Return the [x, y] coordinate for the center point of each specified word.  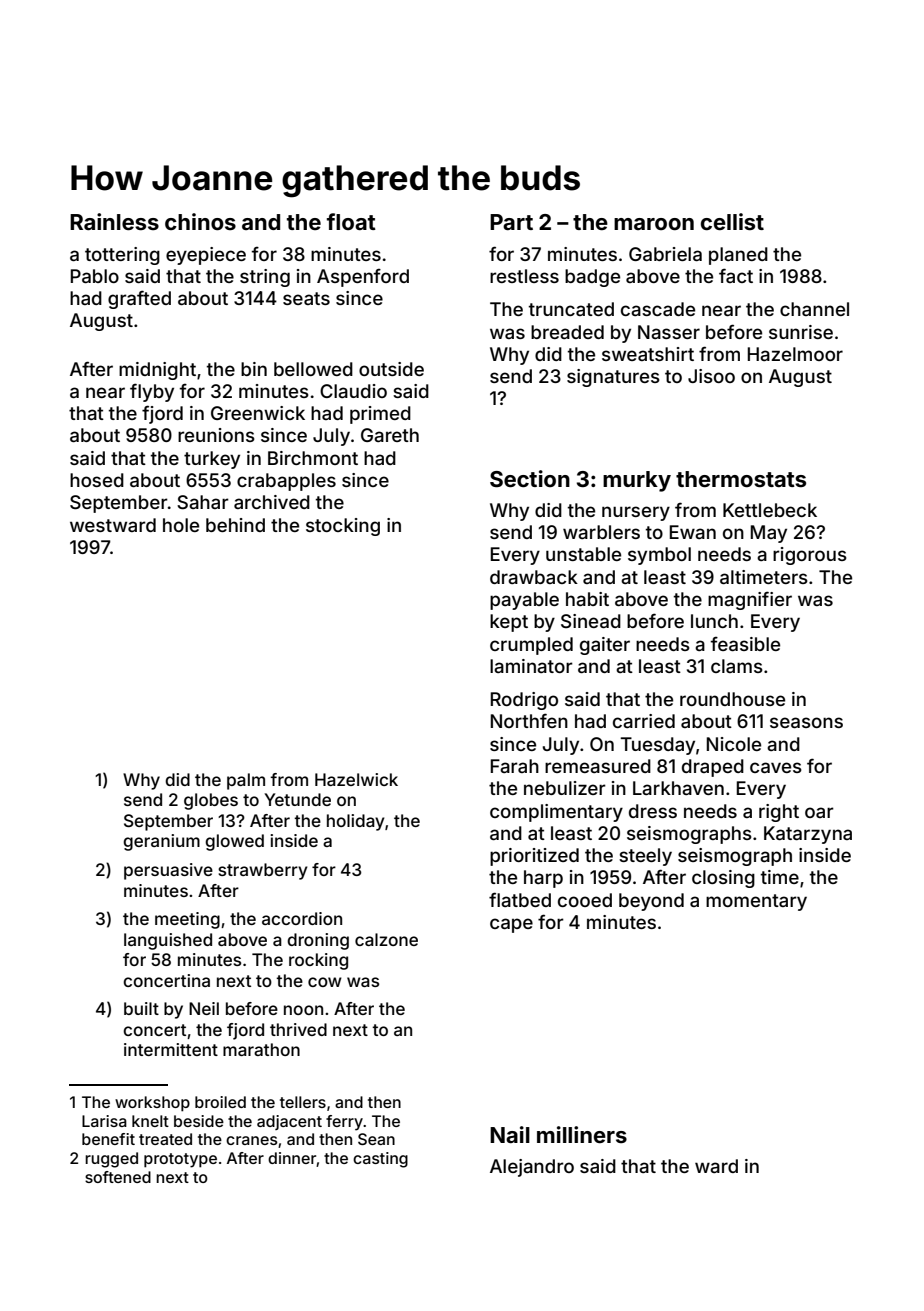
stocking [343, 527]
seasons [806, 722]
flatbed [520, 899]
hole [181, 525]
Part [511, 222]
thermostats [741, 479]
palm [246, 781]
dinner [292, 1158]
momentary [756, 902]
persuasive [168, 871]
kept [509, 623]
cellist [732, 221]
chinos [200, 221]
